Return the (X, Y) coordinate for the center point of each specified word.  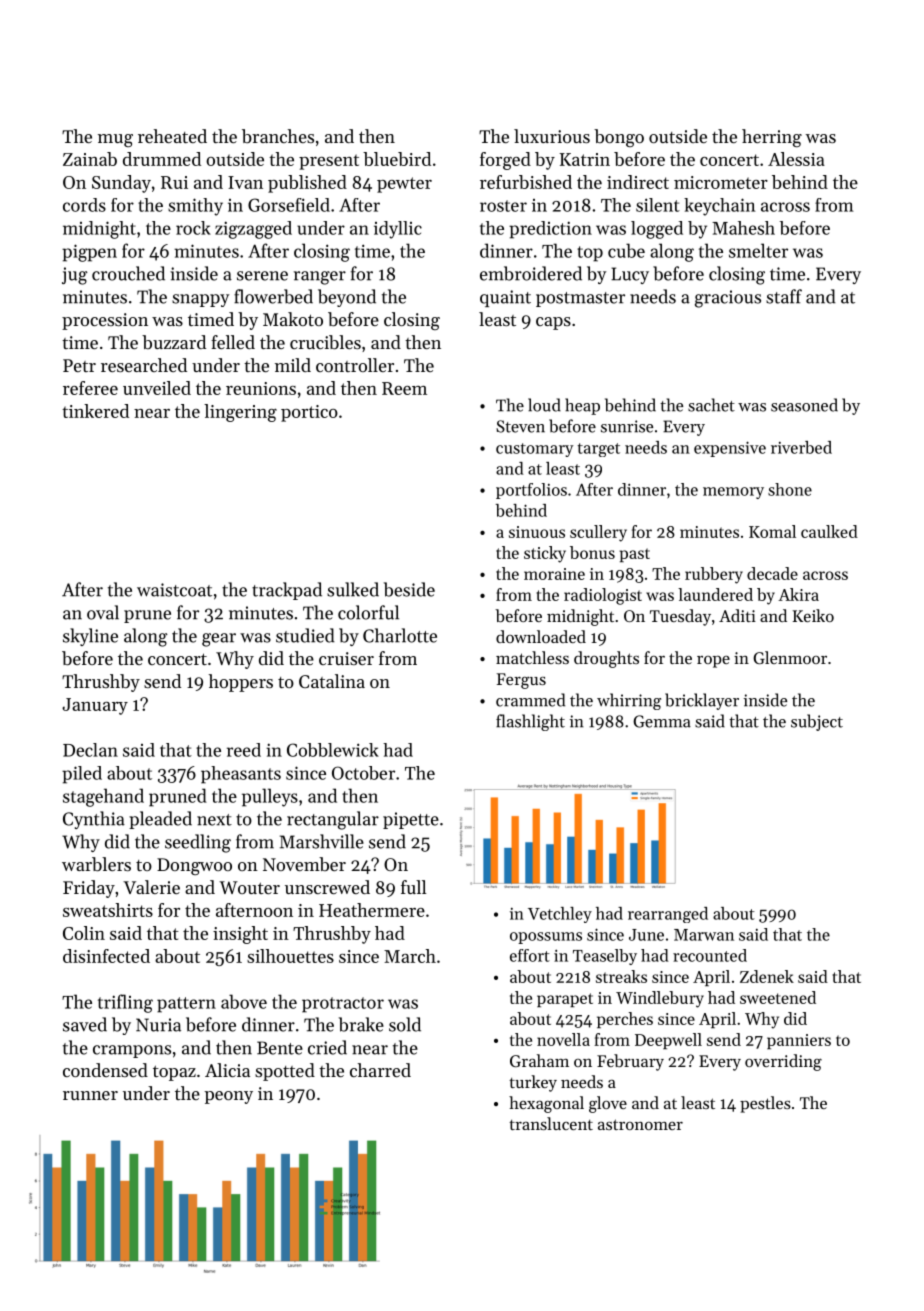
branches (278, 136)
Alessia (796, 159)
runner (90, 1095)
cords (84, 205)
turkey (533, 1083)
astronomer (640, 1124)
